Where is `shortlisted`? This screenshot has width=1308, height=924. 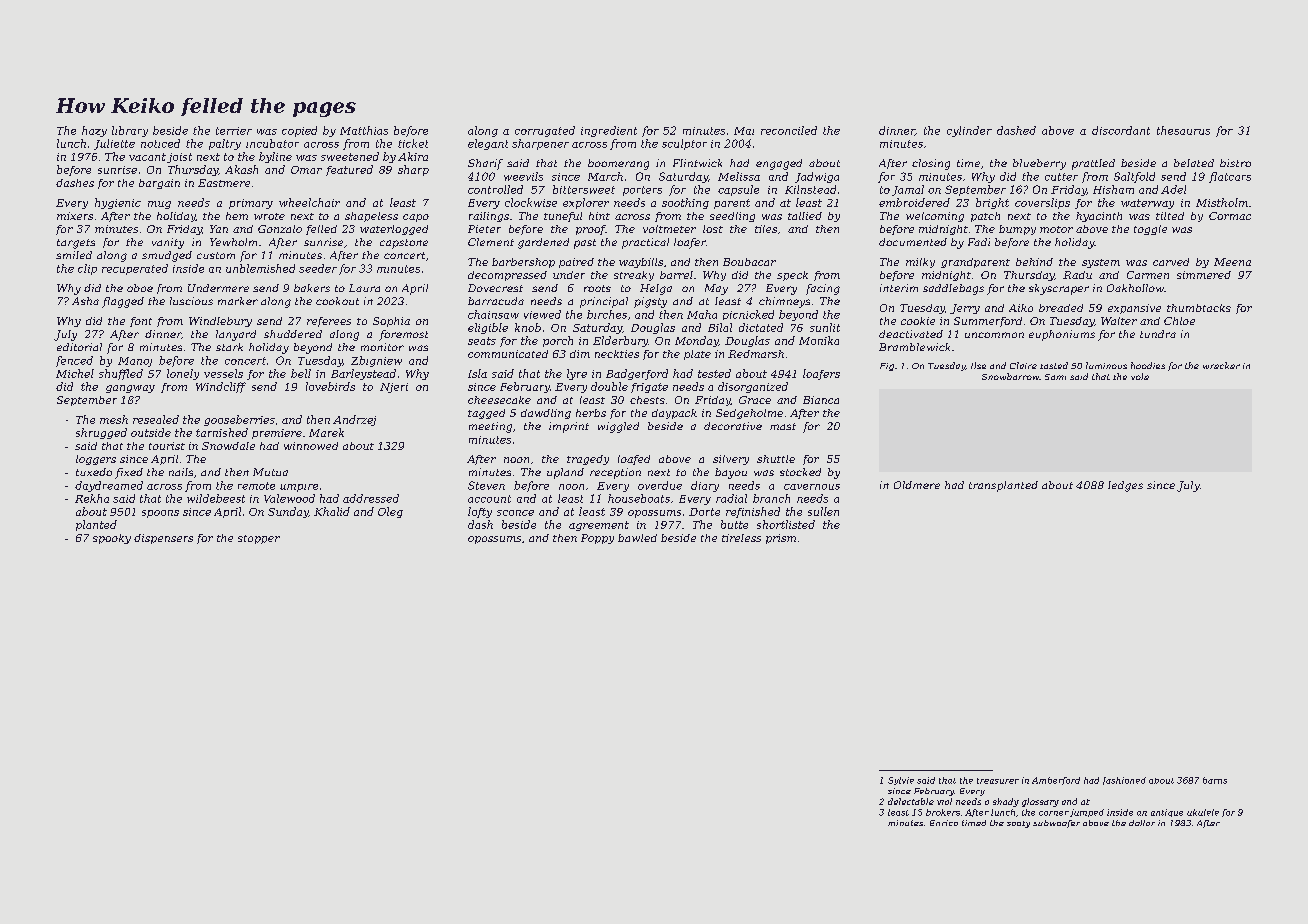
shortlisted is located at coordinates (786, 524).
